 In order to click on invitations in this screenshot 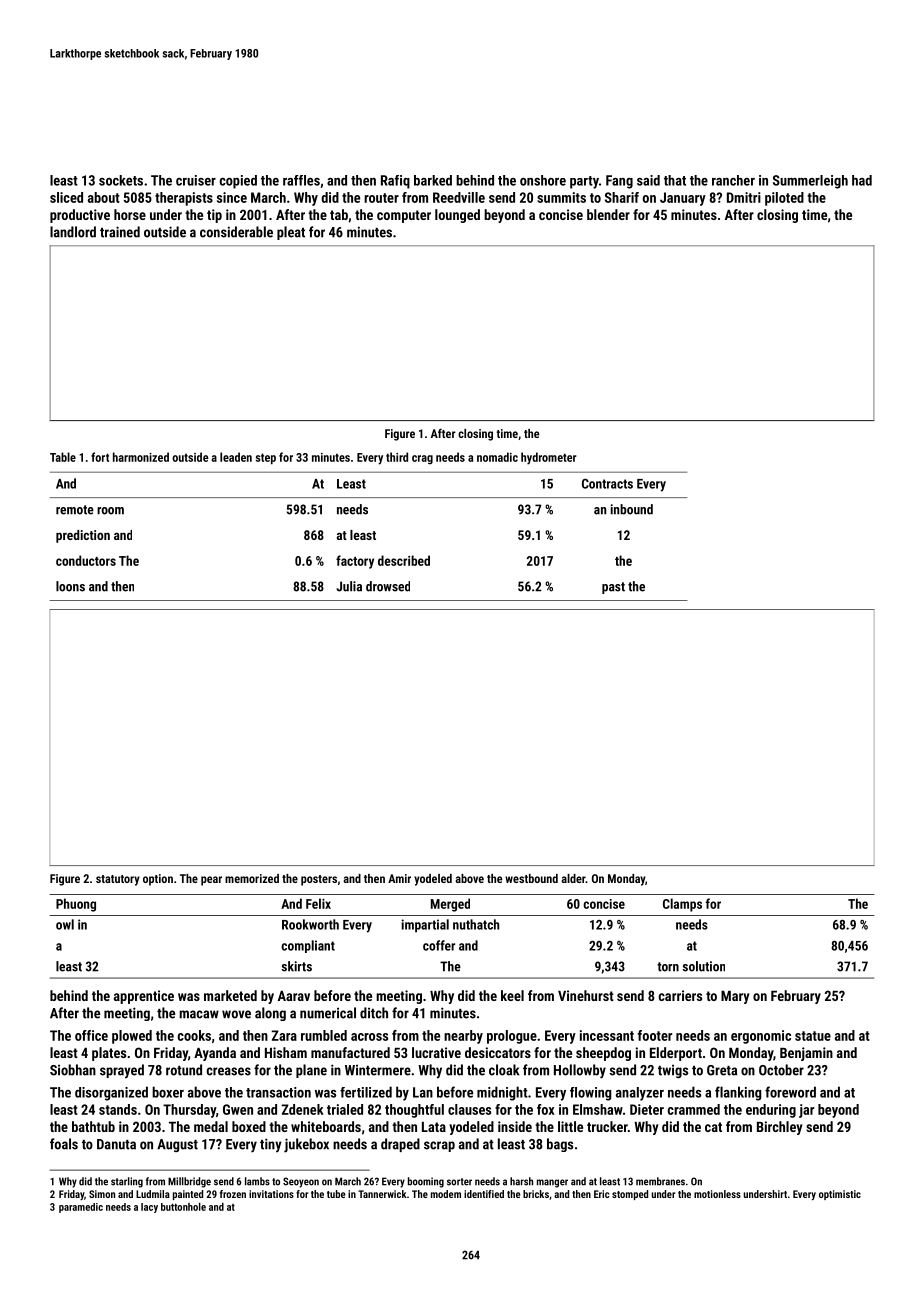, I will do `click(271, 1194)`.
